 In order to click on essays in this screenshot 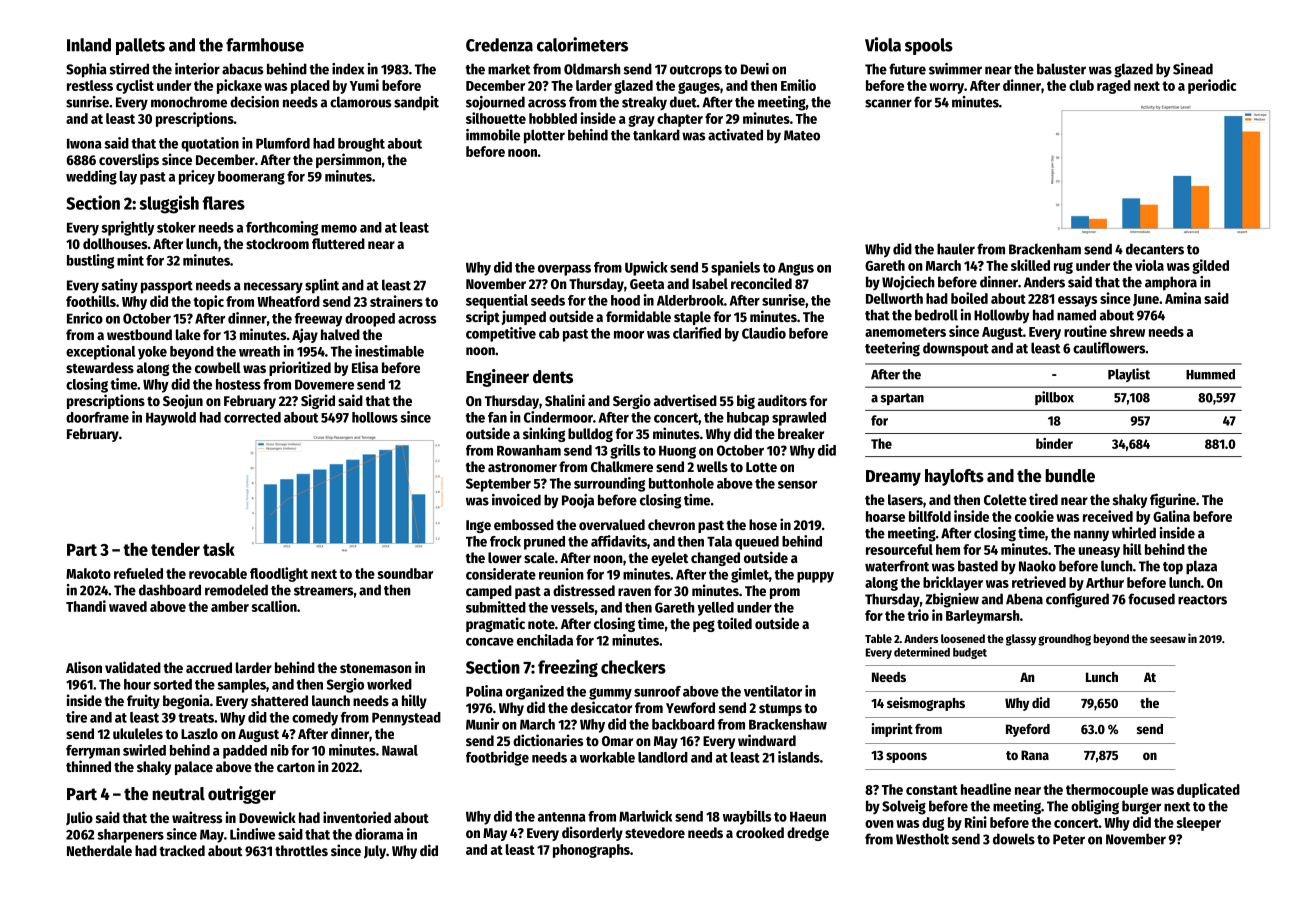, I will do `click(1077, 301)`.
